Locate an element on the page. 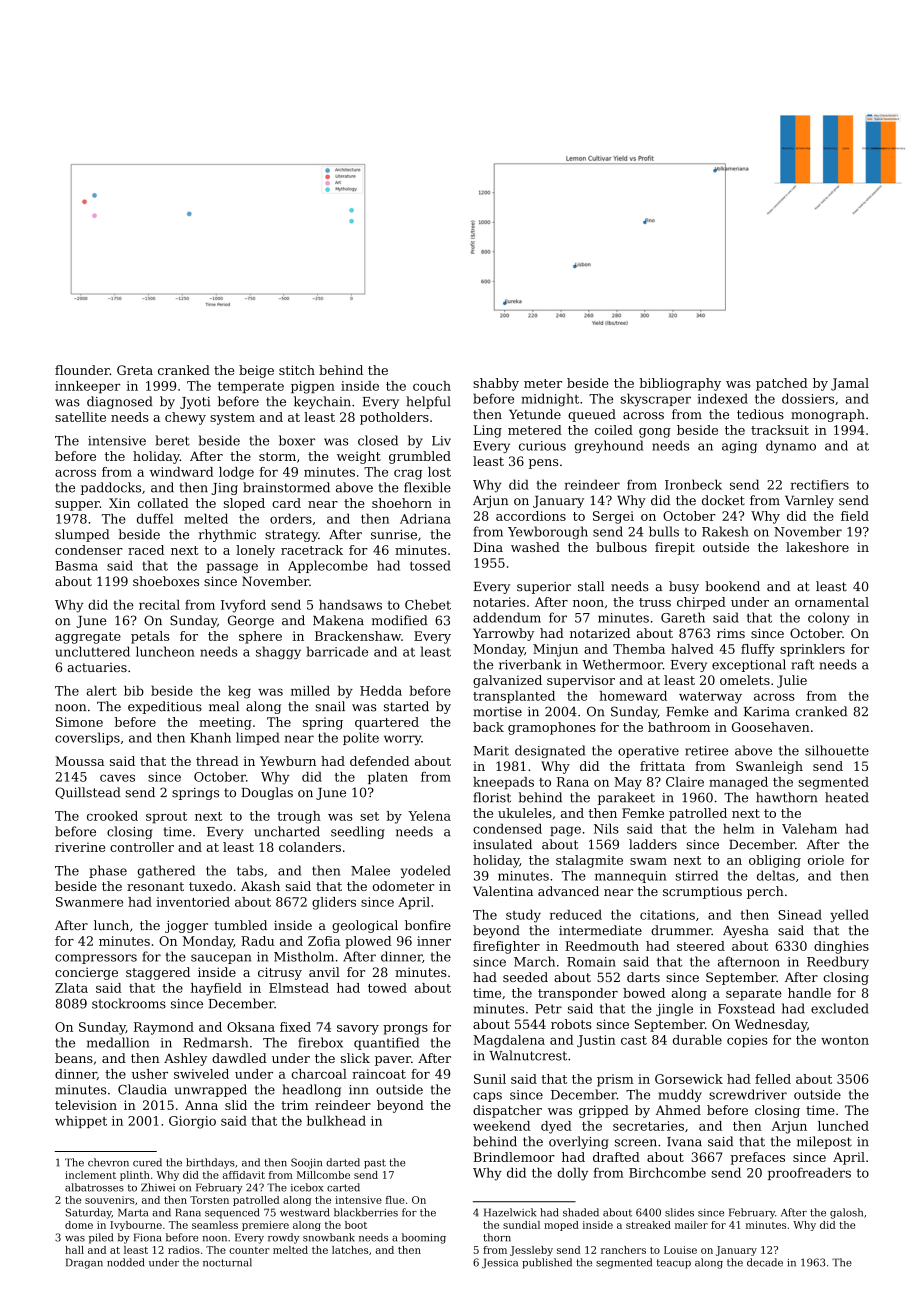 Image resolution: width=924 pixels, height=1308 pixels. albatrosses is located at coordinates (94, 1187).
